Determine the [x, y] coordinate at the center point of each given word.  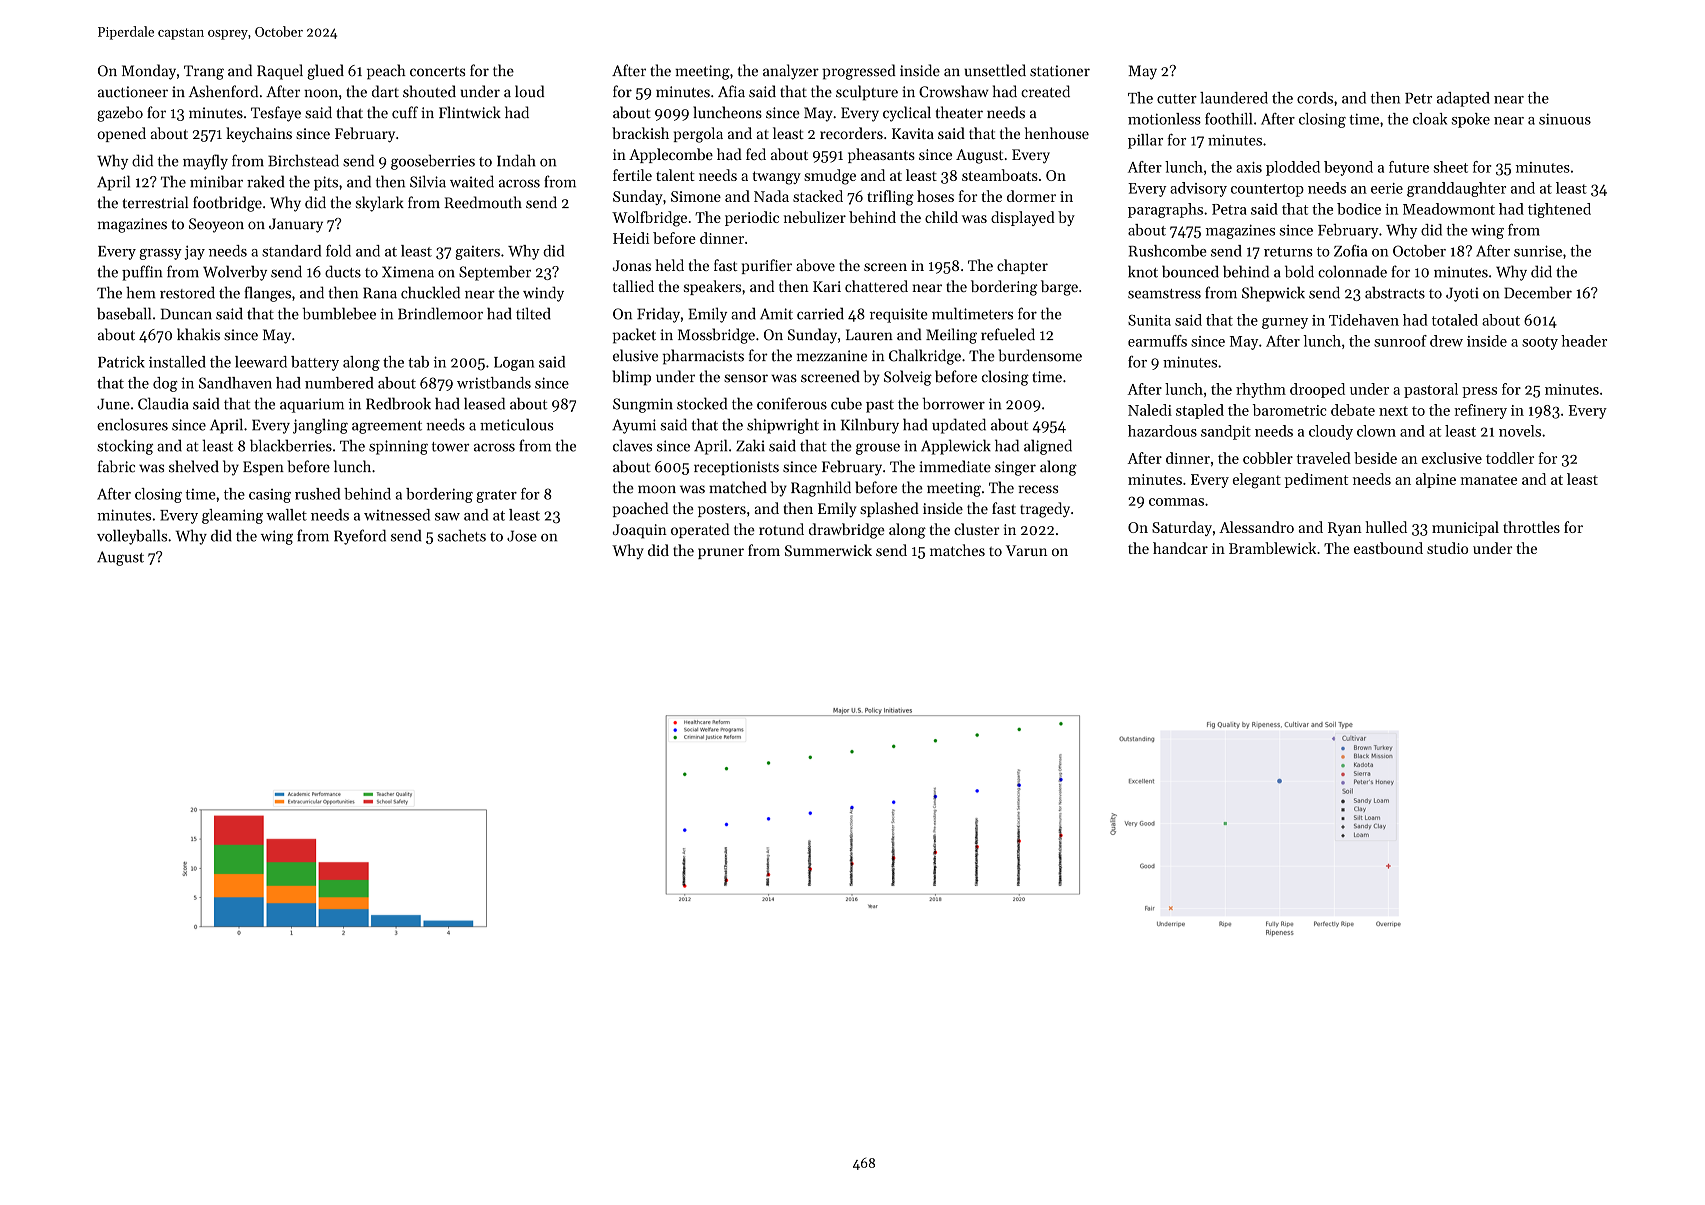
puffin [142, 273]
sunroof [1400, 341]
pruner [721, 553]
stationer [1060, 71]
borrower [954, 403]
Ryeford [360, 537]
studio [1447, 548]
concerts [437, 72]
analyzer [791, 72]
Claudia [163, 403]
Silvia [428, 181]
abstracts [1395, 292]
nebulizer [815, 217]
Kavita [913, 133]
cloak [1430, 119]
